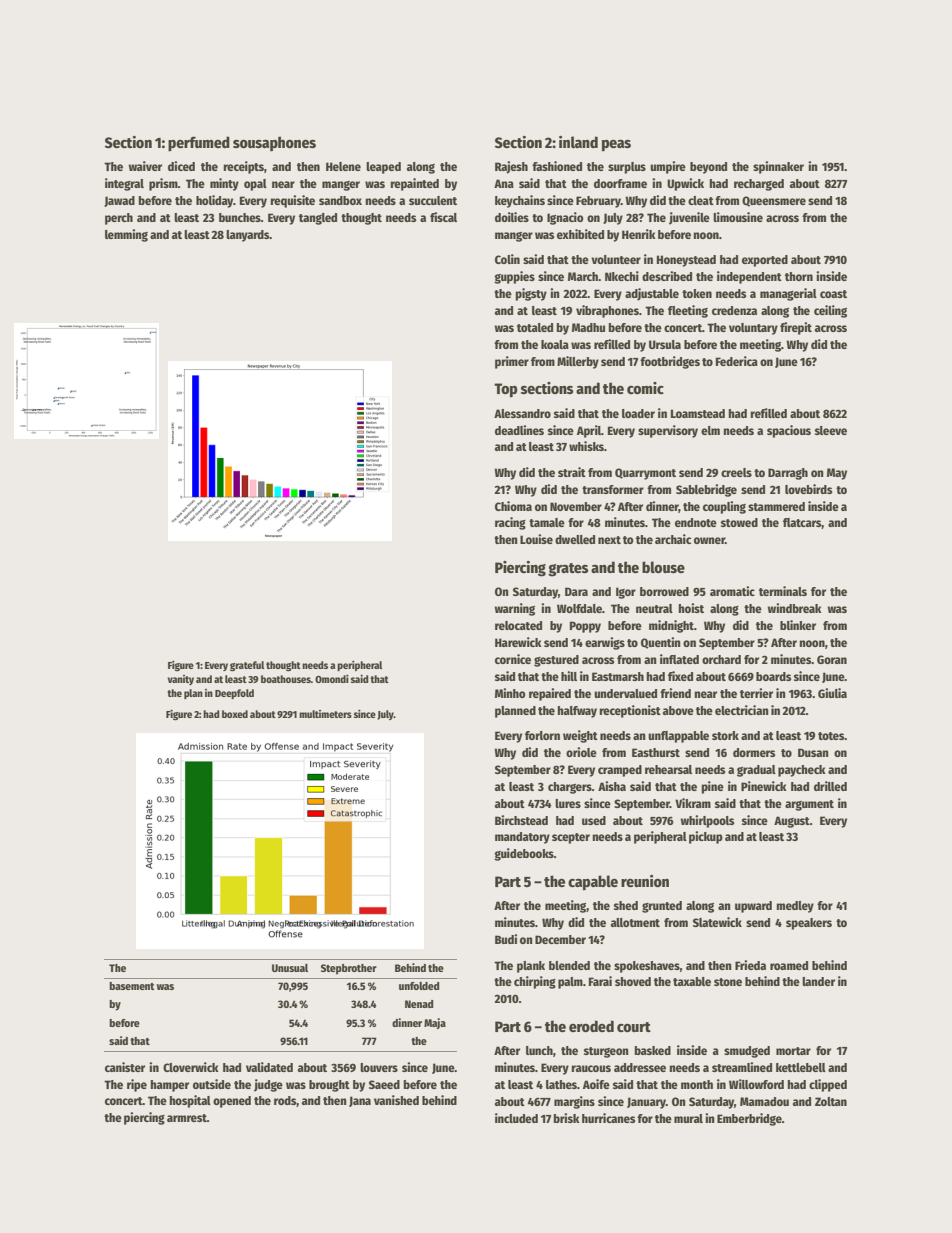 Image resolution: width=952 pixels, height=1233 pixels. Describe the element at coordinates (180, 680) in the screenshot. I see `vanity` at that location.
